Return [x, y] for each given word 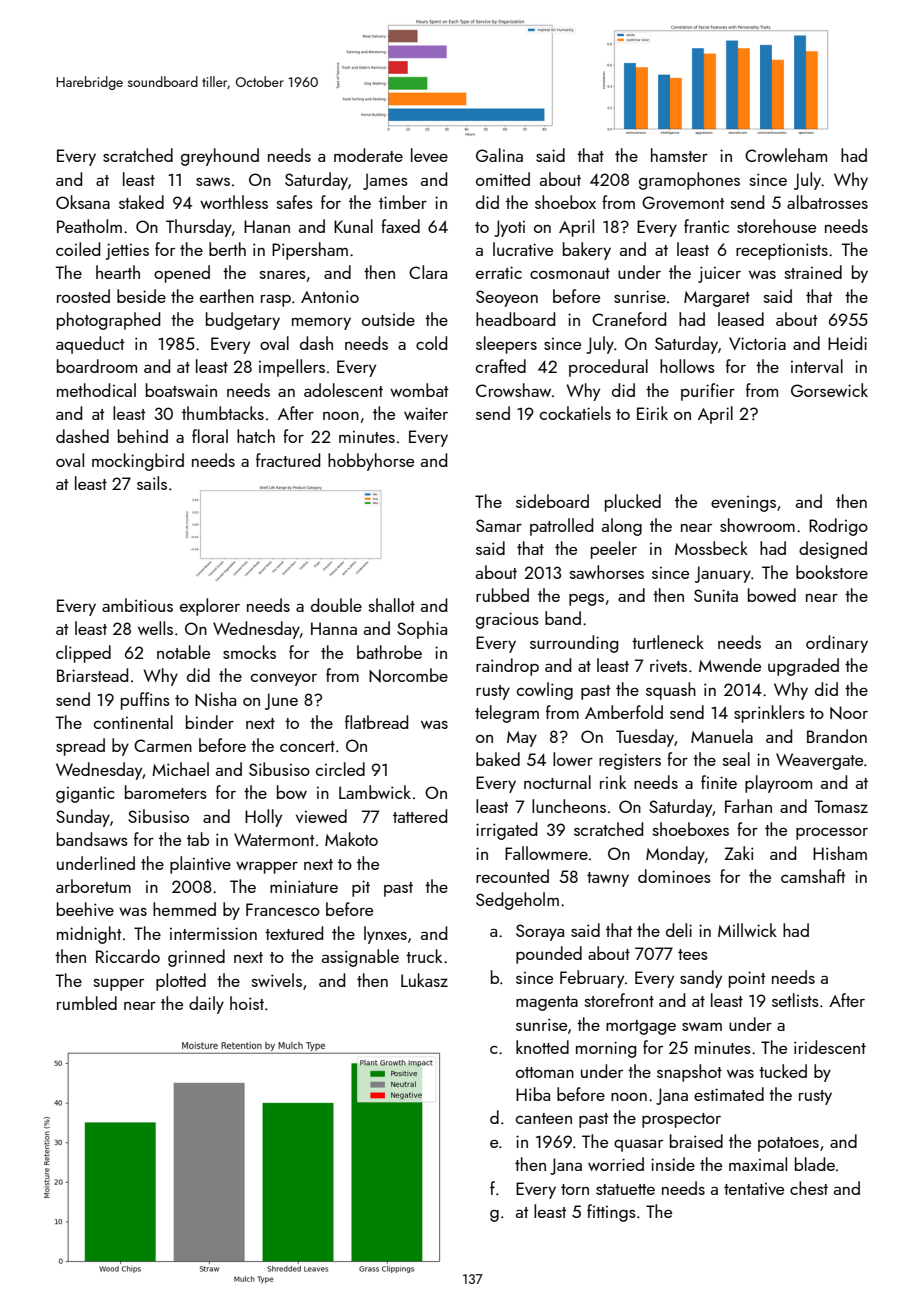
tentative [754, 1189]
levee [429, 155]
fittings [611, 1213]
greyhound [220, 157]
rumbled [87, 1003]
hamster [679, 155]
